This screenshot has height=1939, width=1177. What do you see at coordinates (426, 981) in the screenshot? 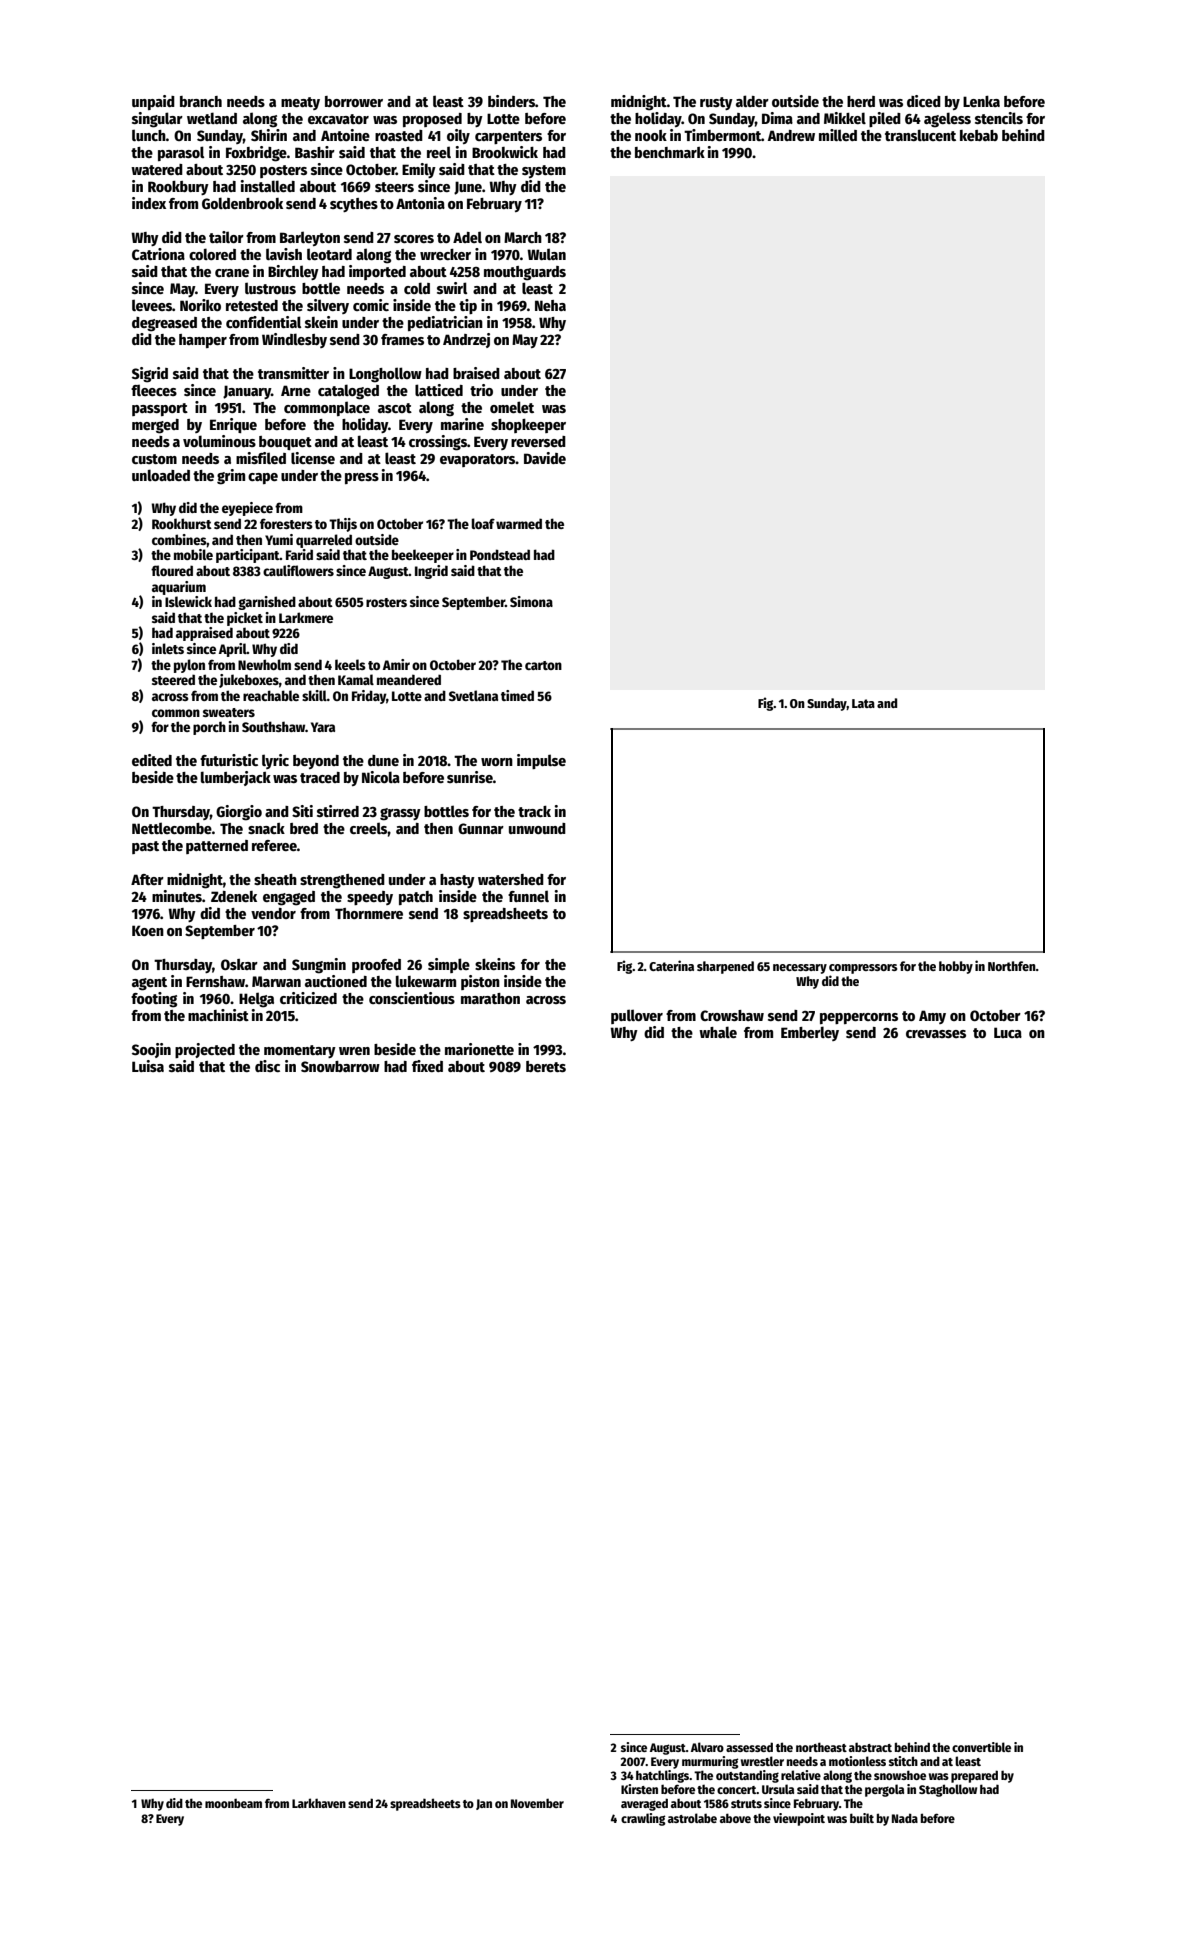
I see `lukewarm` at bounding box center [426, 981].
